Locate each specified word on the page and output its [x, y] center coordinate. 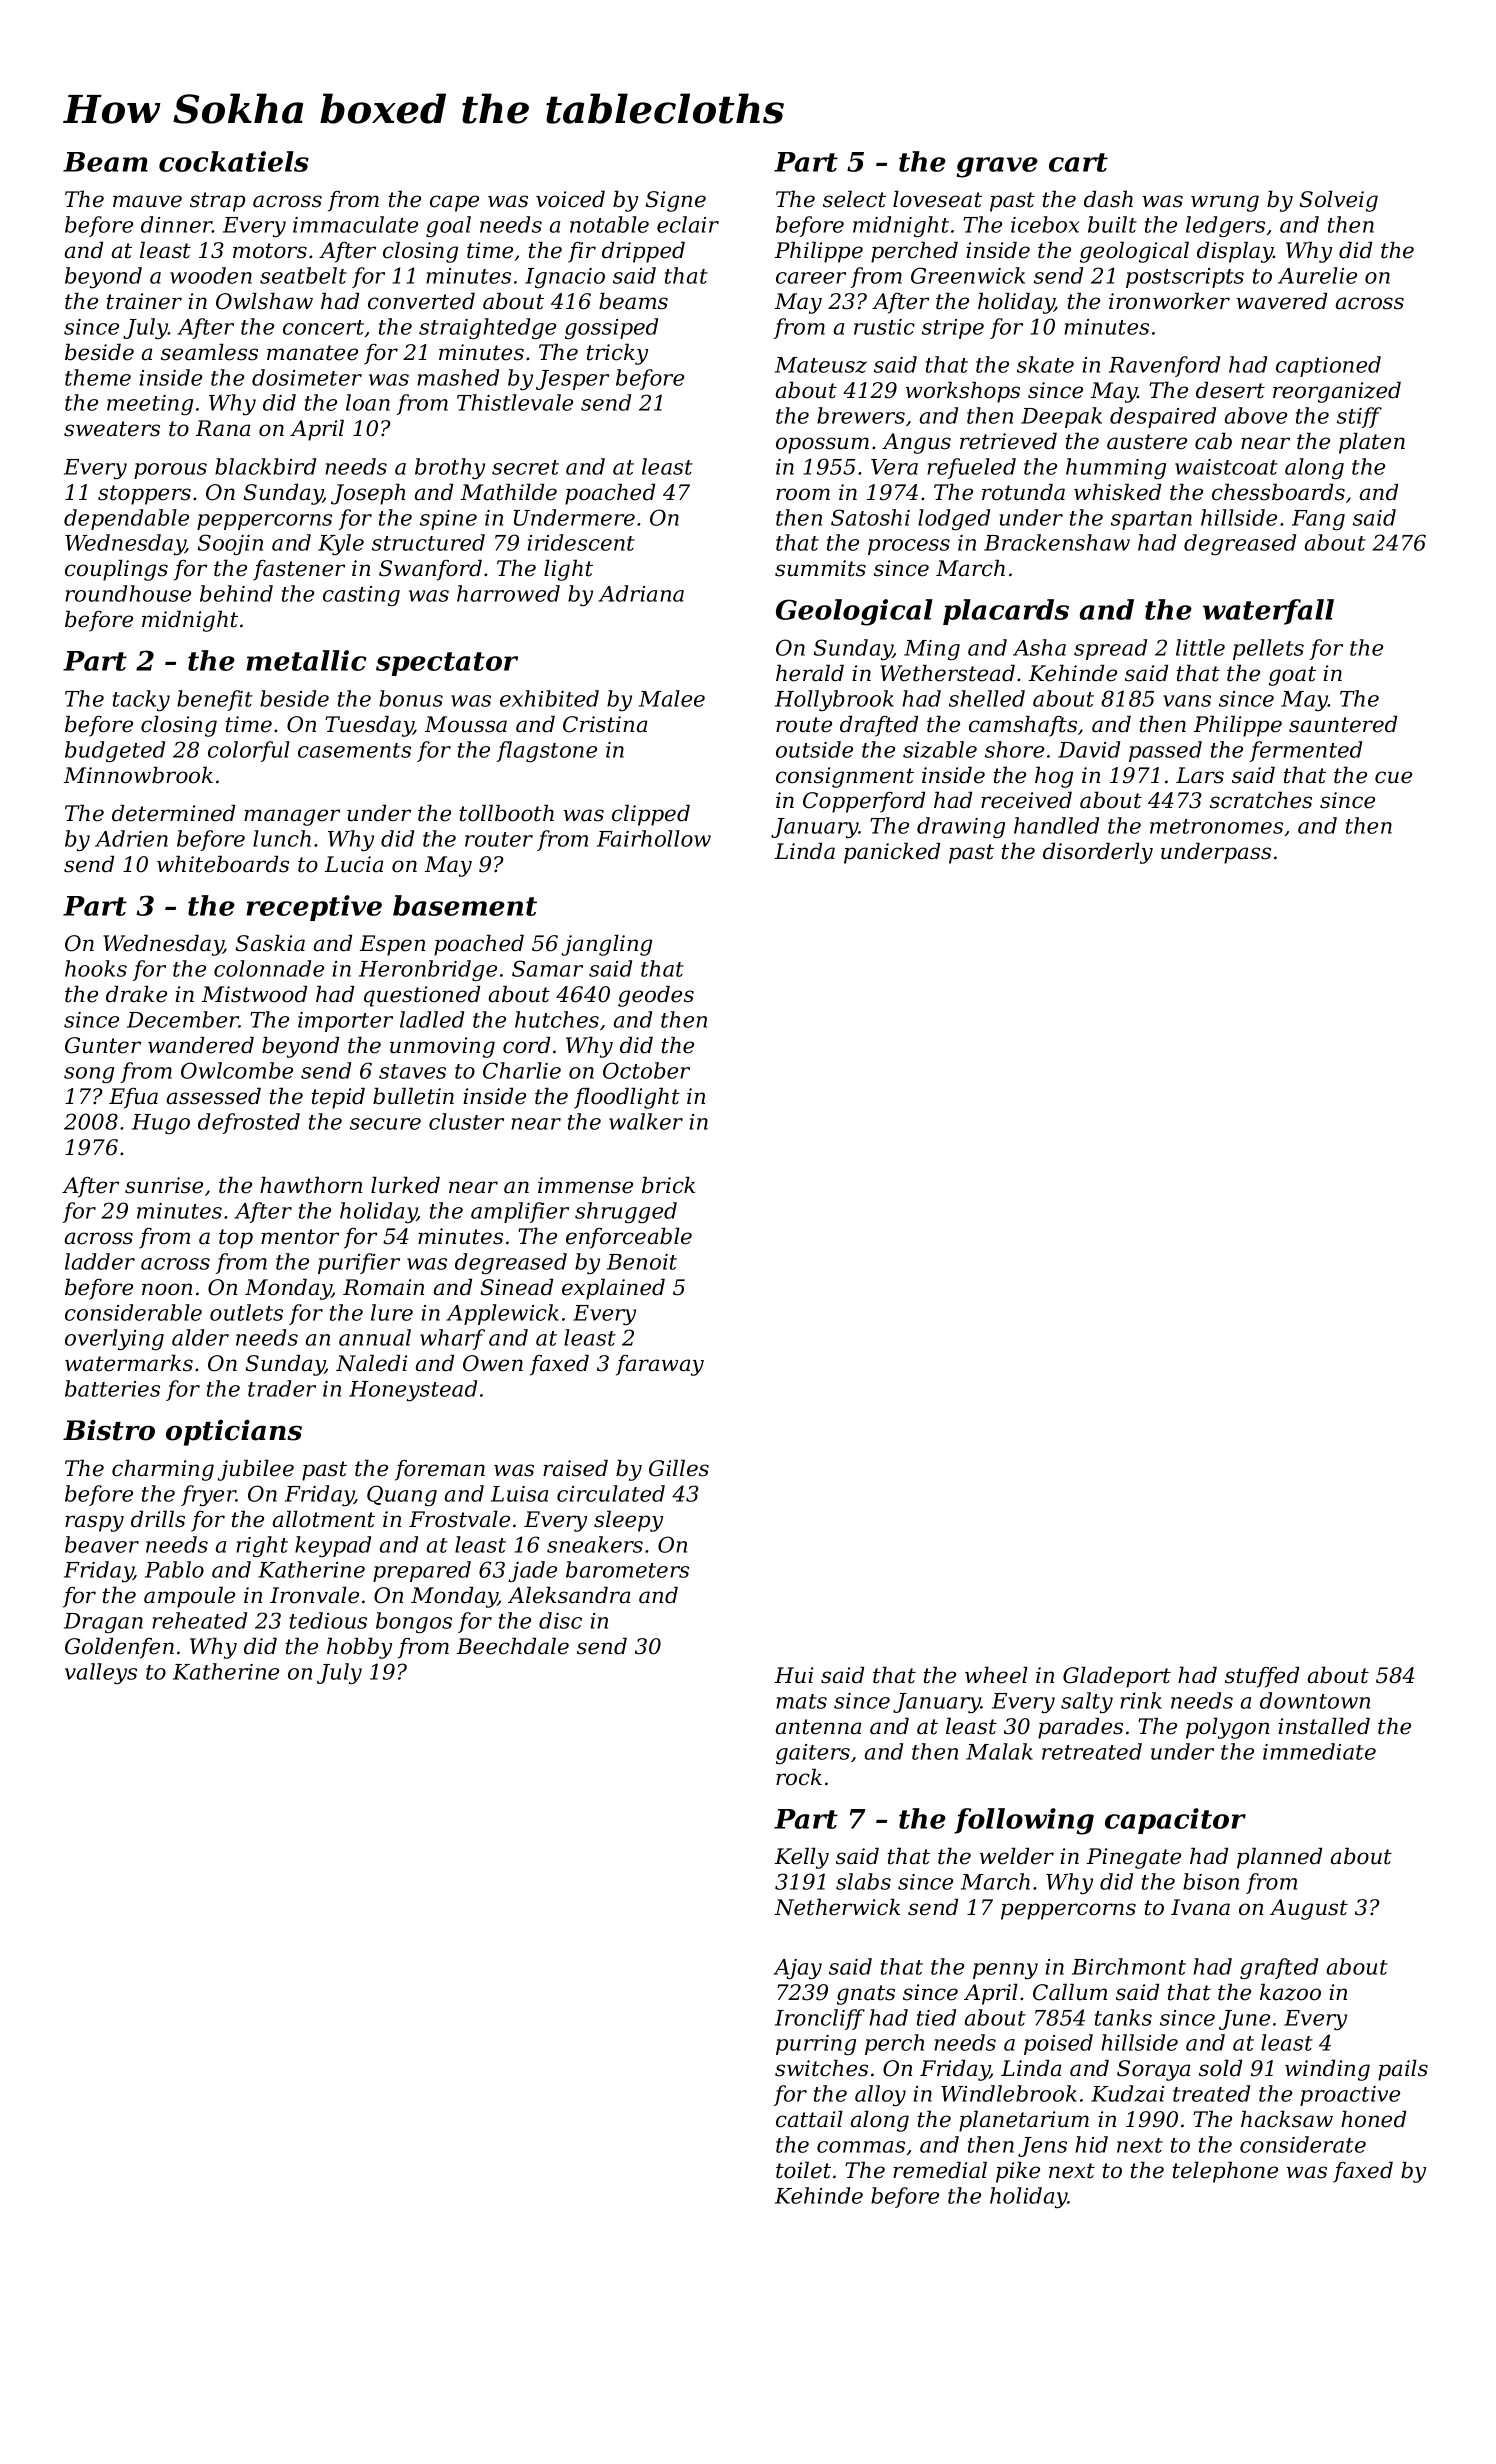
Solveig [1339, 201]
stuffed [1262, 1677]
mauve [147, 201]
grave [997, 167]
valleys [101, 1673]
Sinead [517, 1287]
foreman [440, 1470]
